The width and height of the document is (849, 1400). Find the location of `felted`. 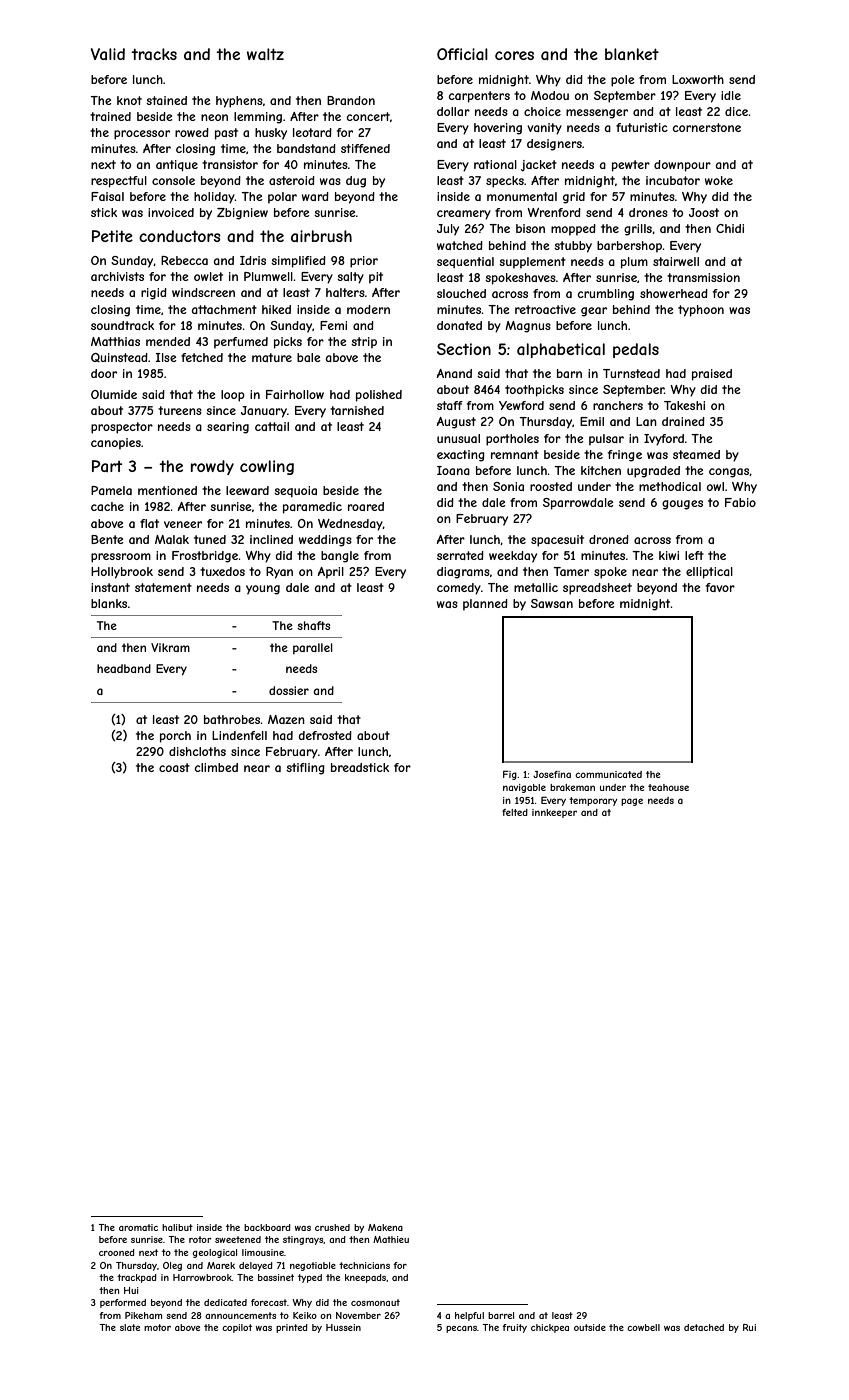

felted is located at coordinates (515, 812).
